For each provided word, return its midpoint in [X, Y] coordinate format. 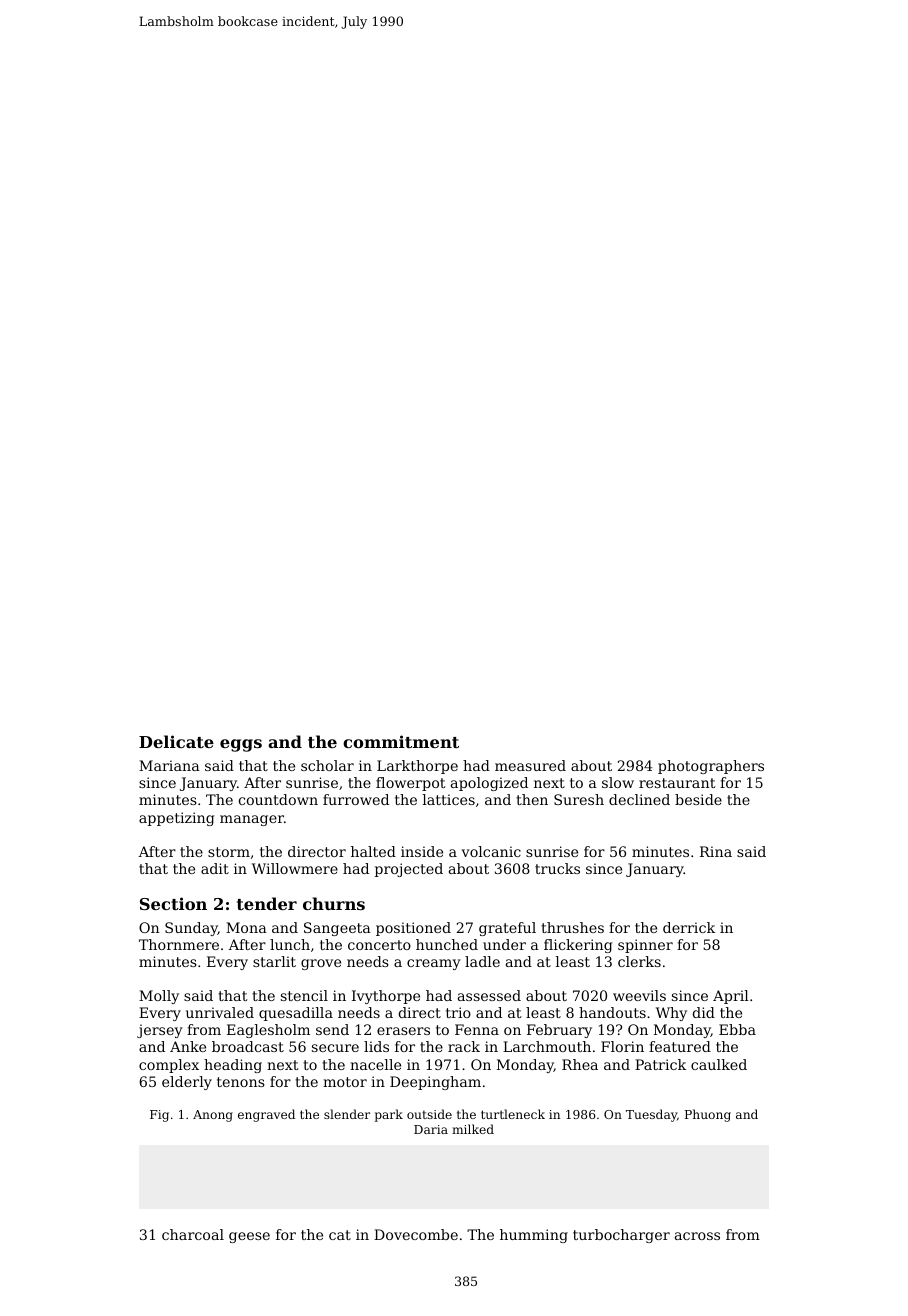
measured [530, 765]
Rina [716, 851]
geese [249, 1237]
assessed [489, 995]
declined [639, 799]
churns [334, 903]
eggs [241, 745]
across [697, 1236]
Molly [159, 997]
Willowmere [295, 868]
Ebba [737, 1029]
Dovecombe [416, 1234]
